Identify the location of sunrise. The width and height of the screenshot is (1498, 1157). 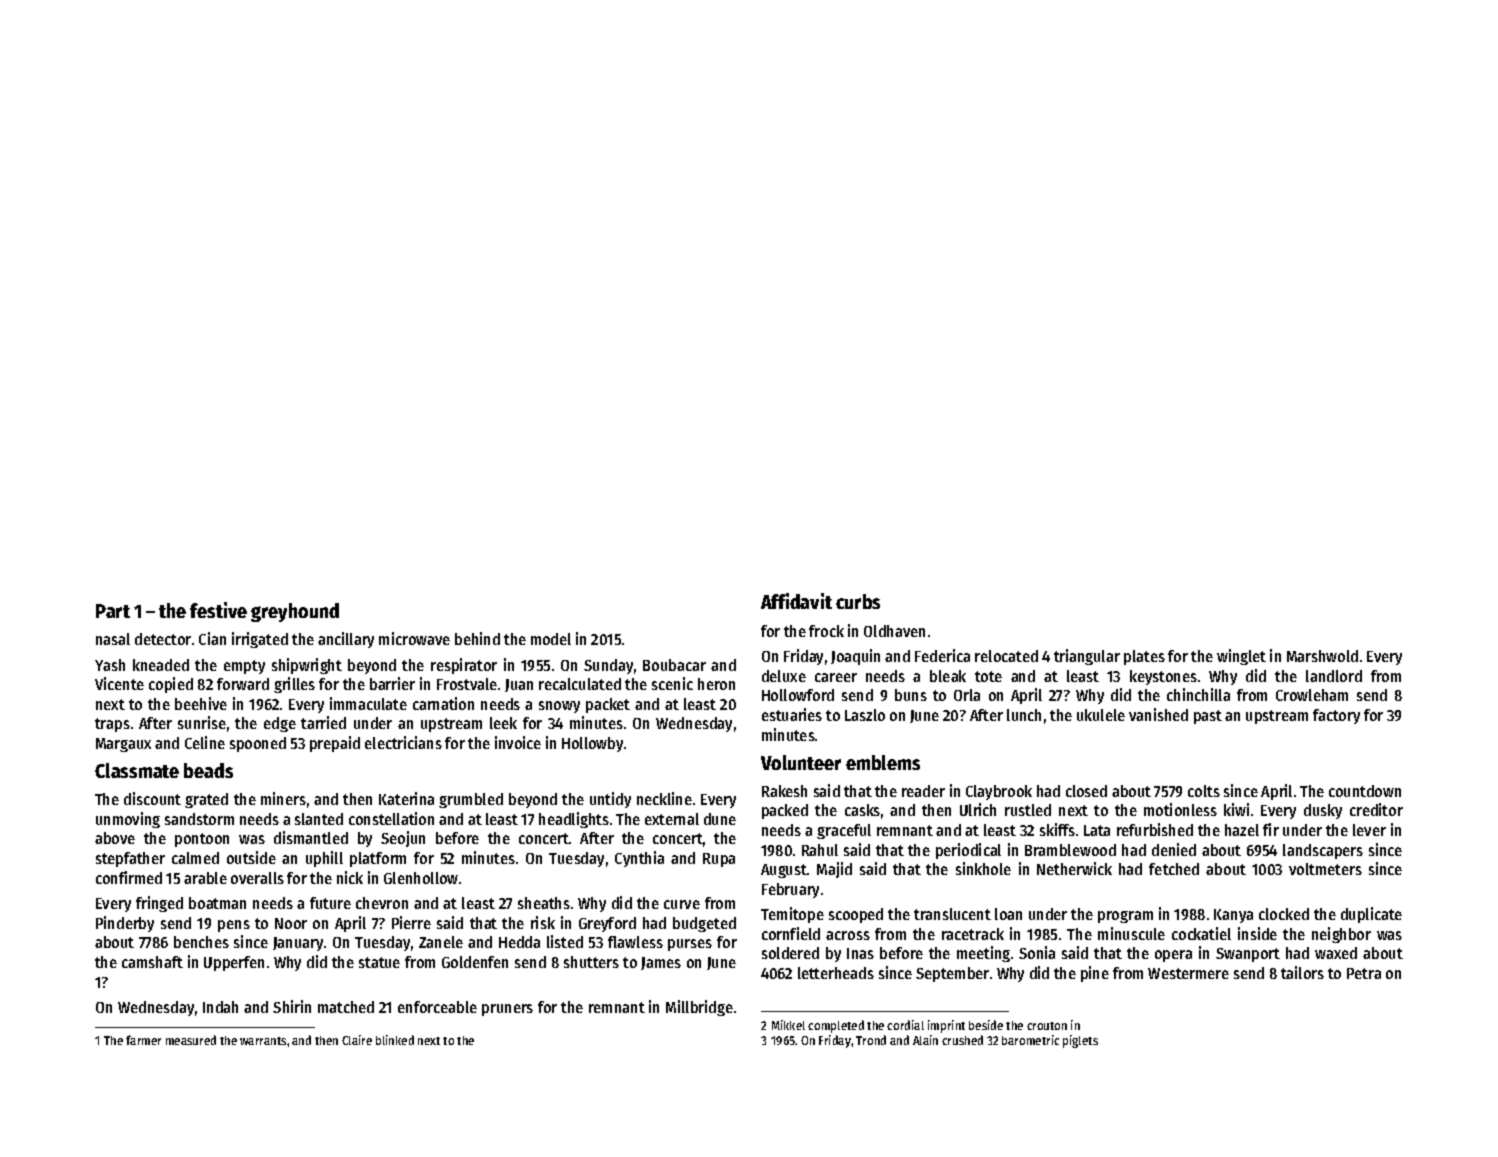
(202, 722).
